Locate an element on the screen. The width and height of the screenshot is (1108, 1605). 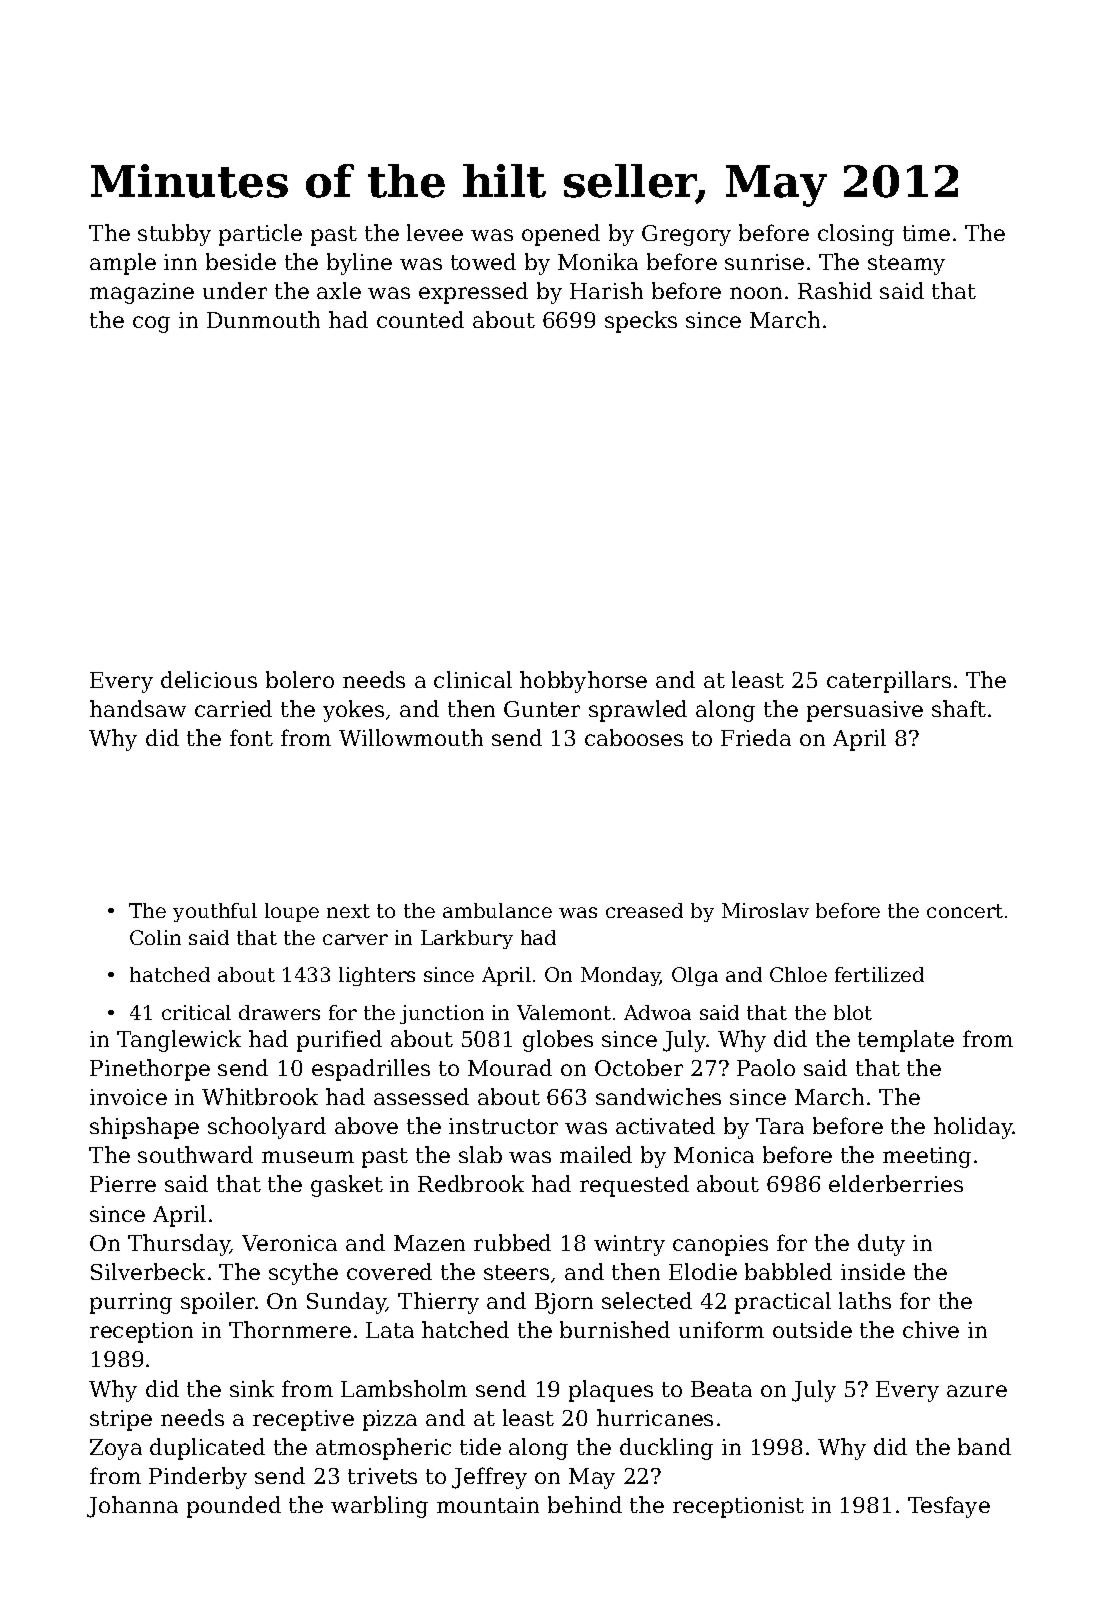
October is located at coordinates (639, 1067).
